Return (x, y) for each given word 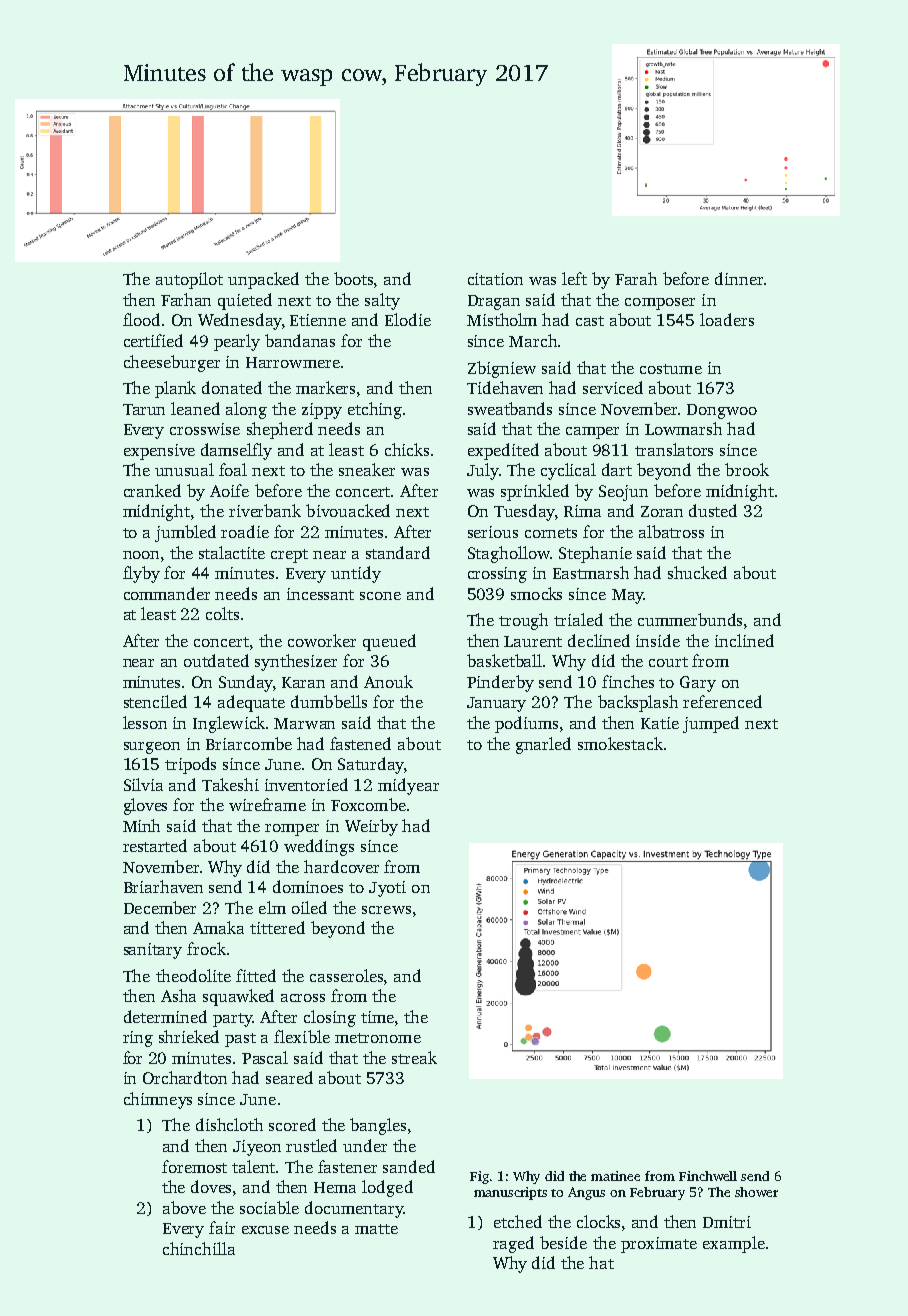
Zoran (662, 511)
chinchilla (199, 1248)
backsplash (638, 703)
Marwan (304, 723)
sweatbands (510, 408)
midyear (408, 786)
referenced (722, 701)
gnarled (543, 745)
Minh (141, 825)
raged (513, 1244)
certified (153, 340)
